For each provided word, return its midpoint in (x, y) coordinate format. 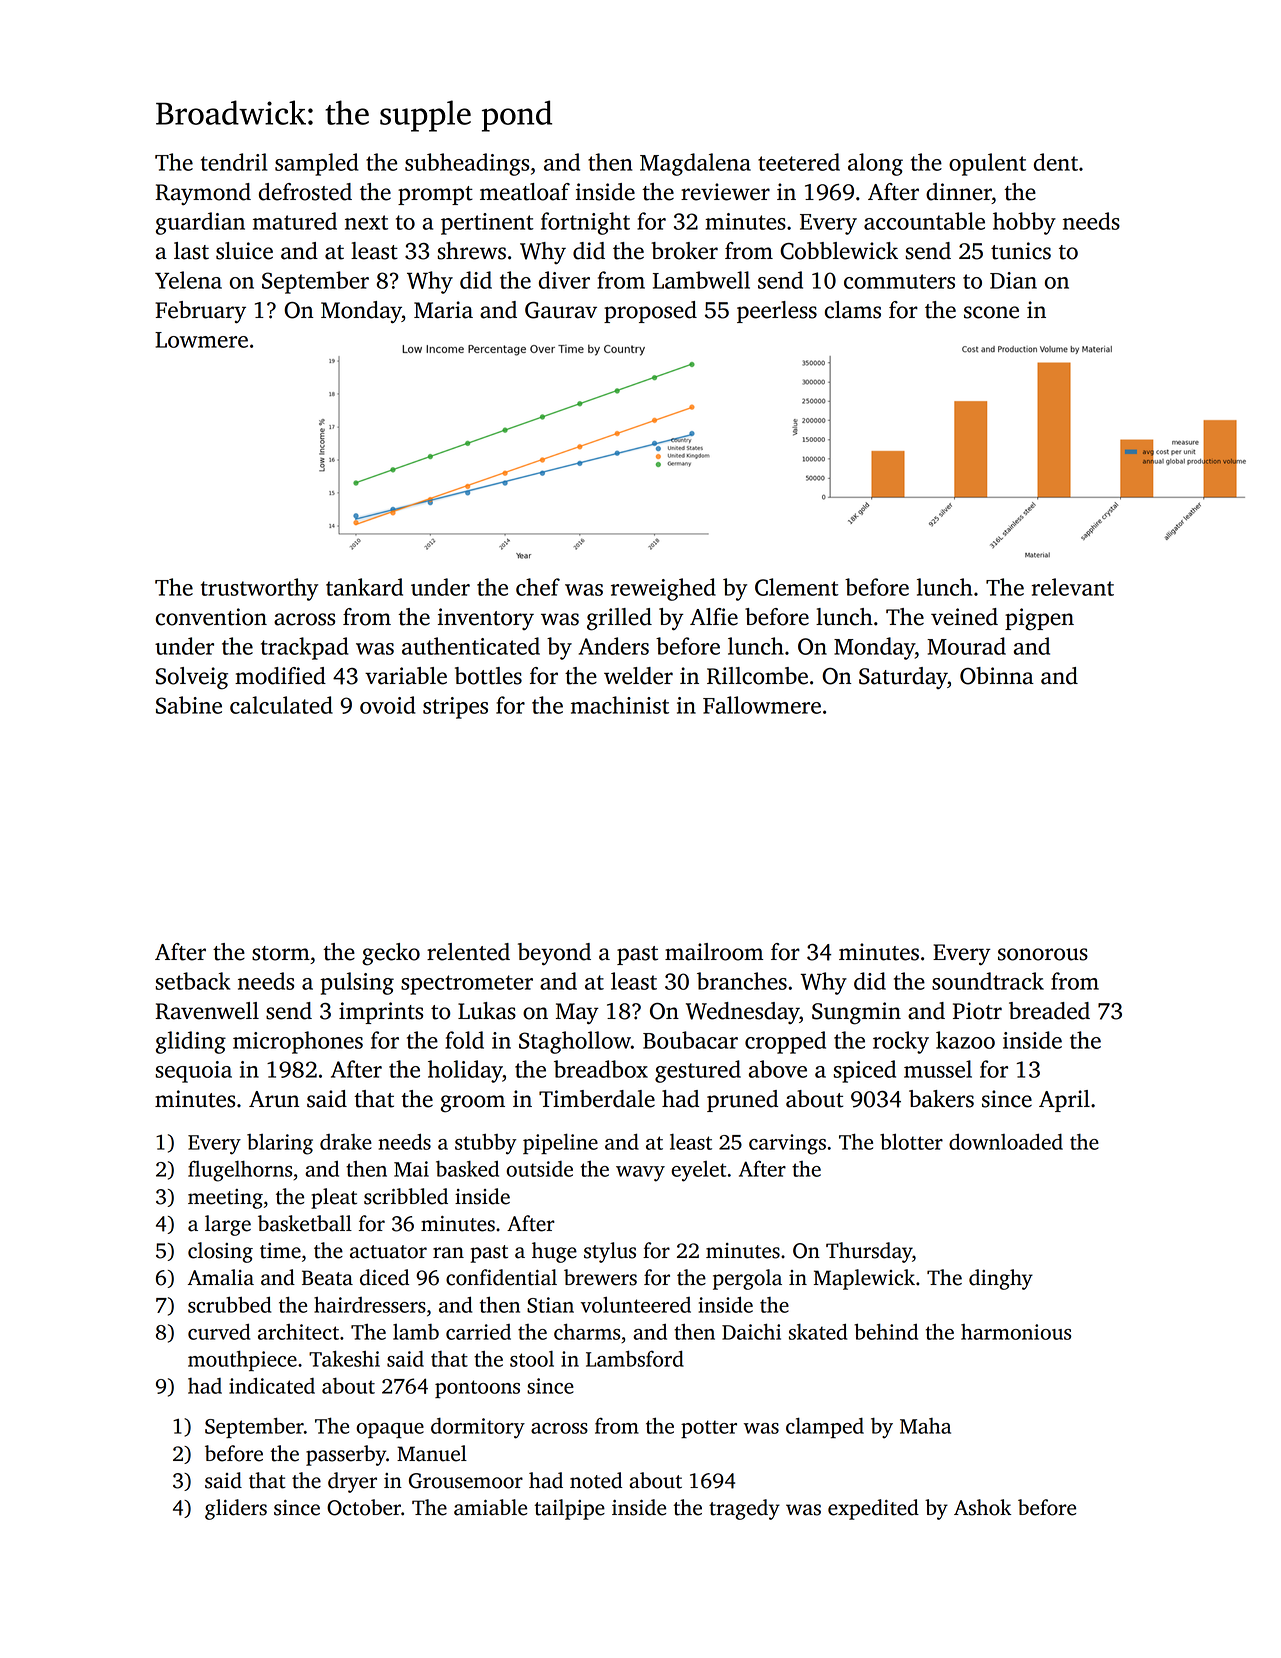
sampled (317, 164)
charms (587, 1332)
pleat (334, 1198)
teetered (799, 162)
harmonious (1016, 1332)
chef (538, 587)
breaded (1049, 1011)
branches (742, 981)
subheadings (467, 164)
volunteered (636, 1305)
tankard (364, 587)
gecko (391, 954)
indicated (272, 1386)
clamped (825, 1428)
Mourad (966, 646)
